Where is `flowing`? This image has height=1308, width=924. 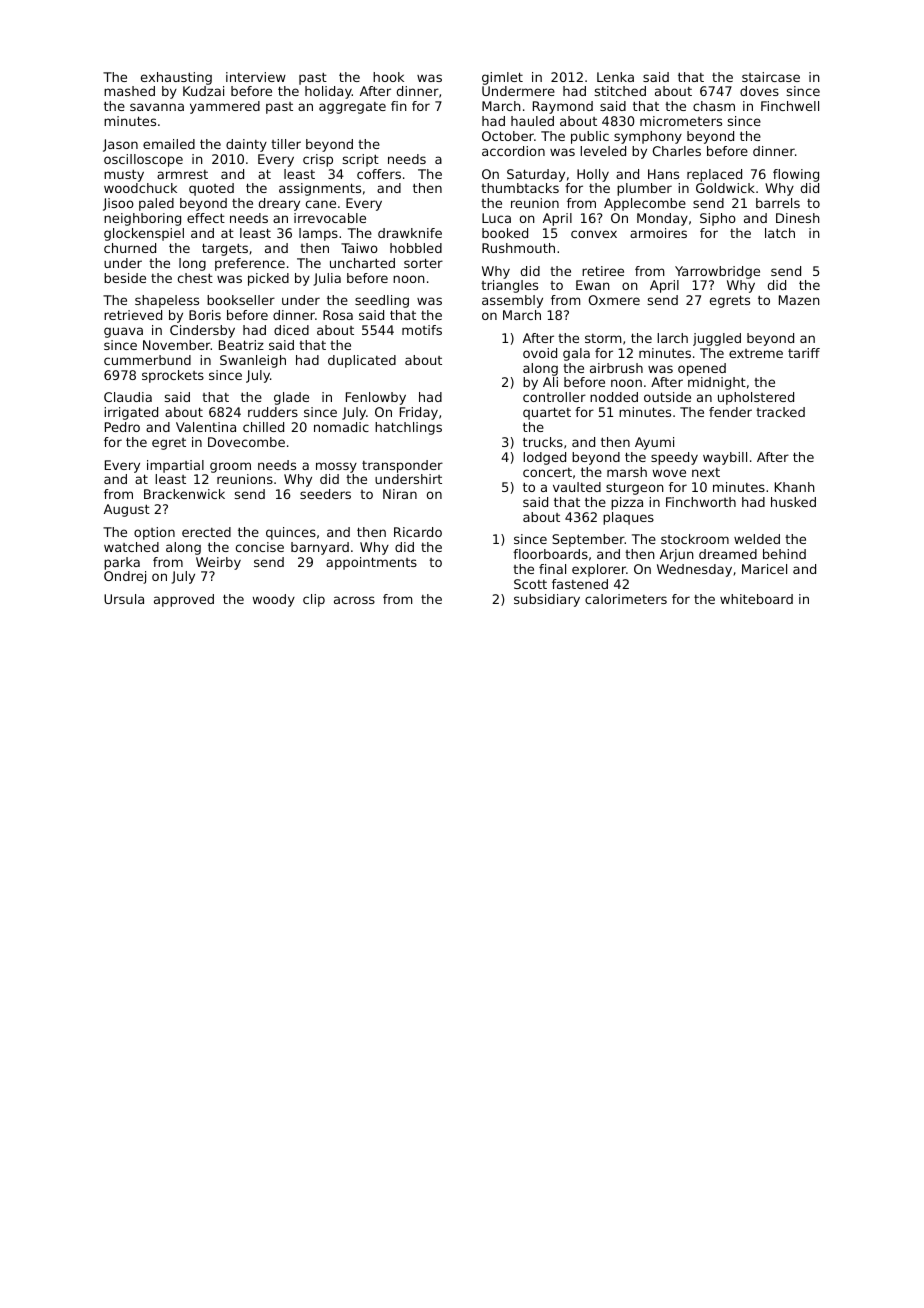
flowing is located at coordinates (796, 175).
